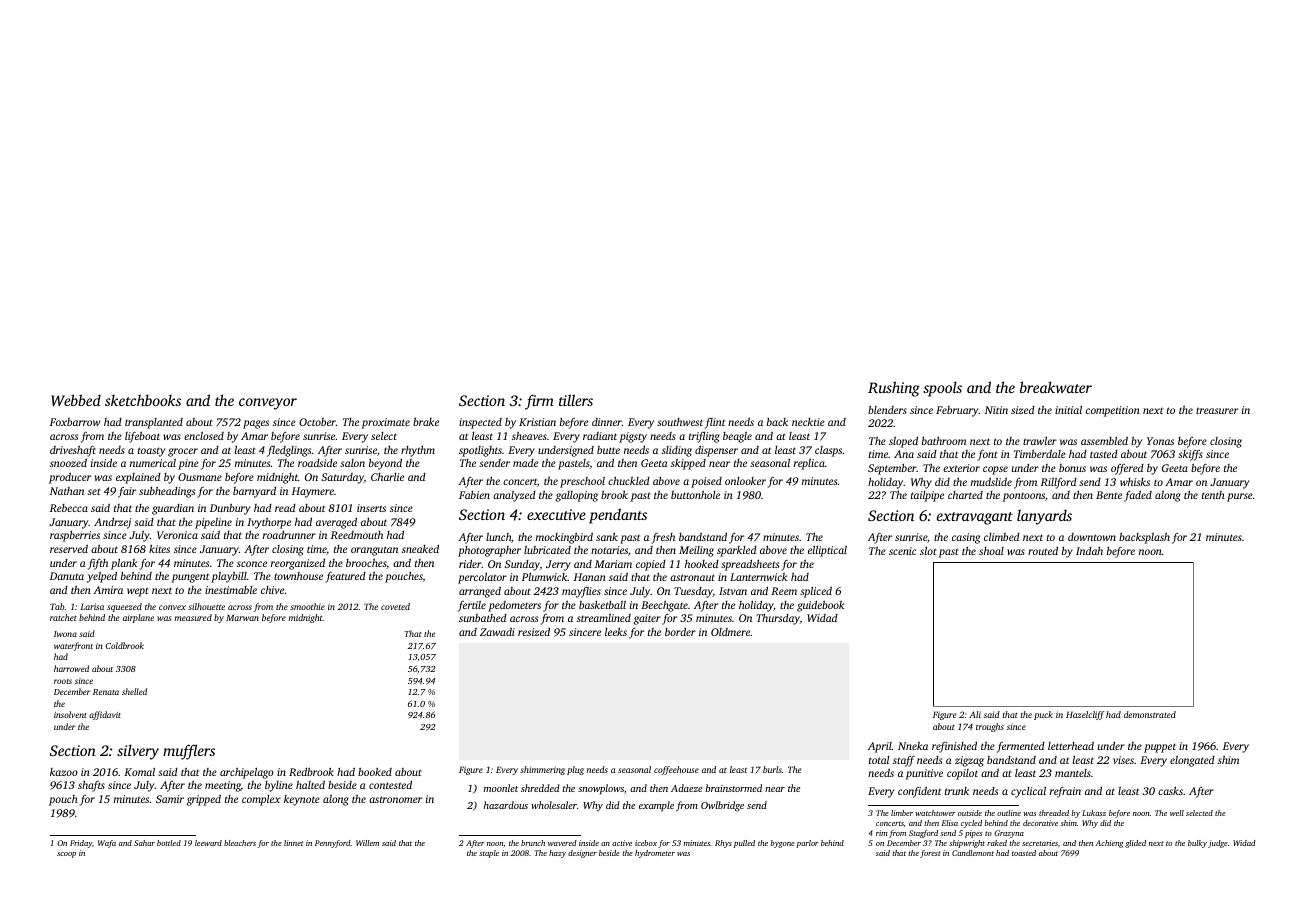 The image size is (1308, 924). I want to click on puck, so click(1043, 715).
